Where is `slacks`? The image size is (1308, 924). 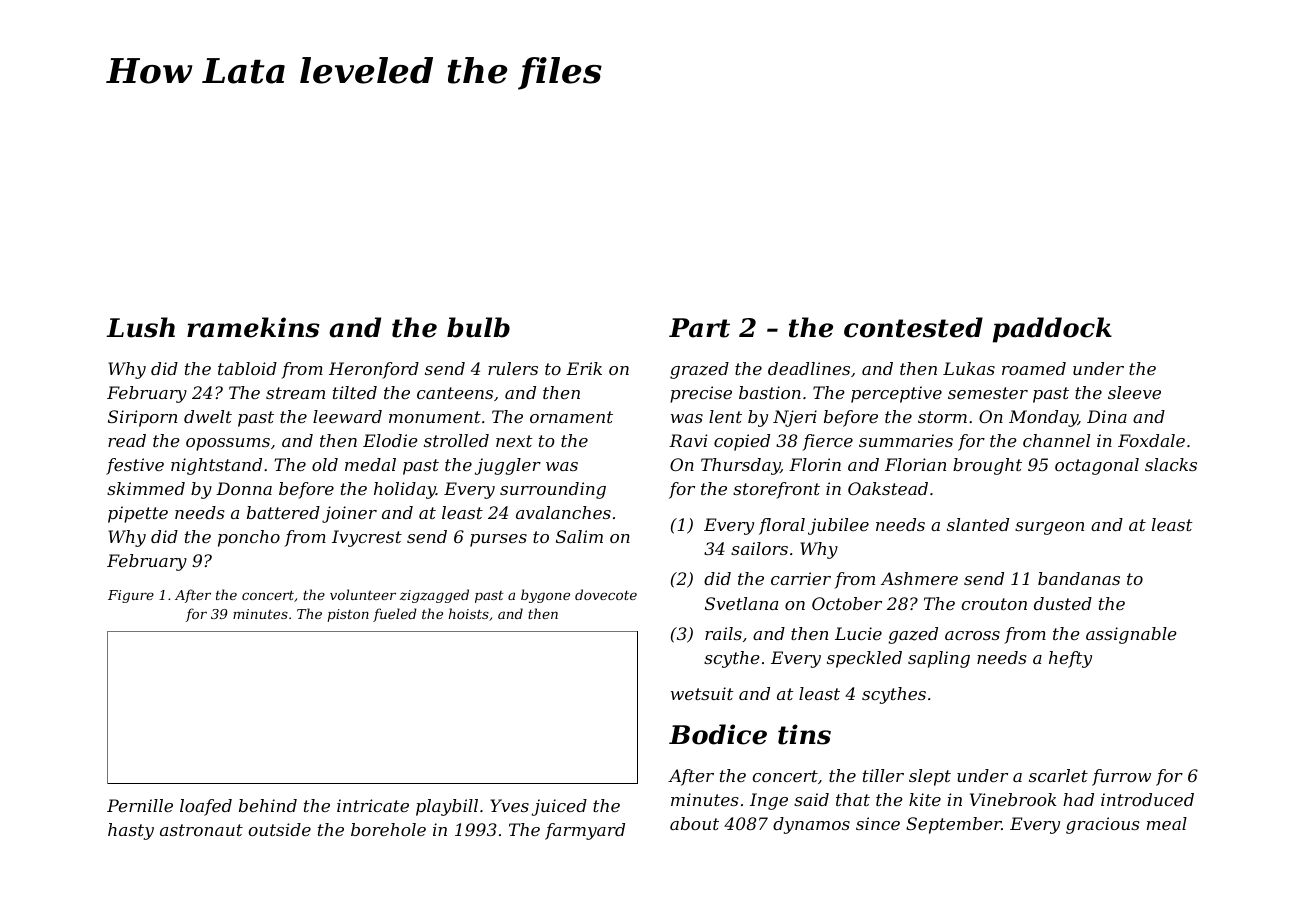
slacks is located at coordinates (1171, 464).
